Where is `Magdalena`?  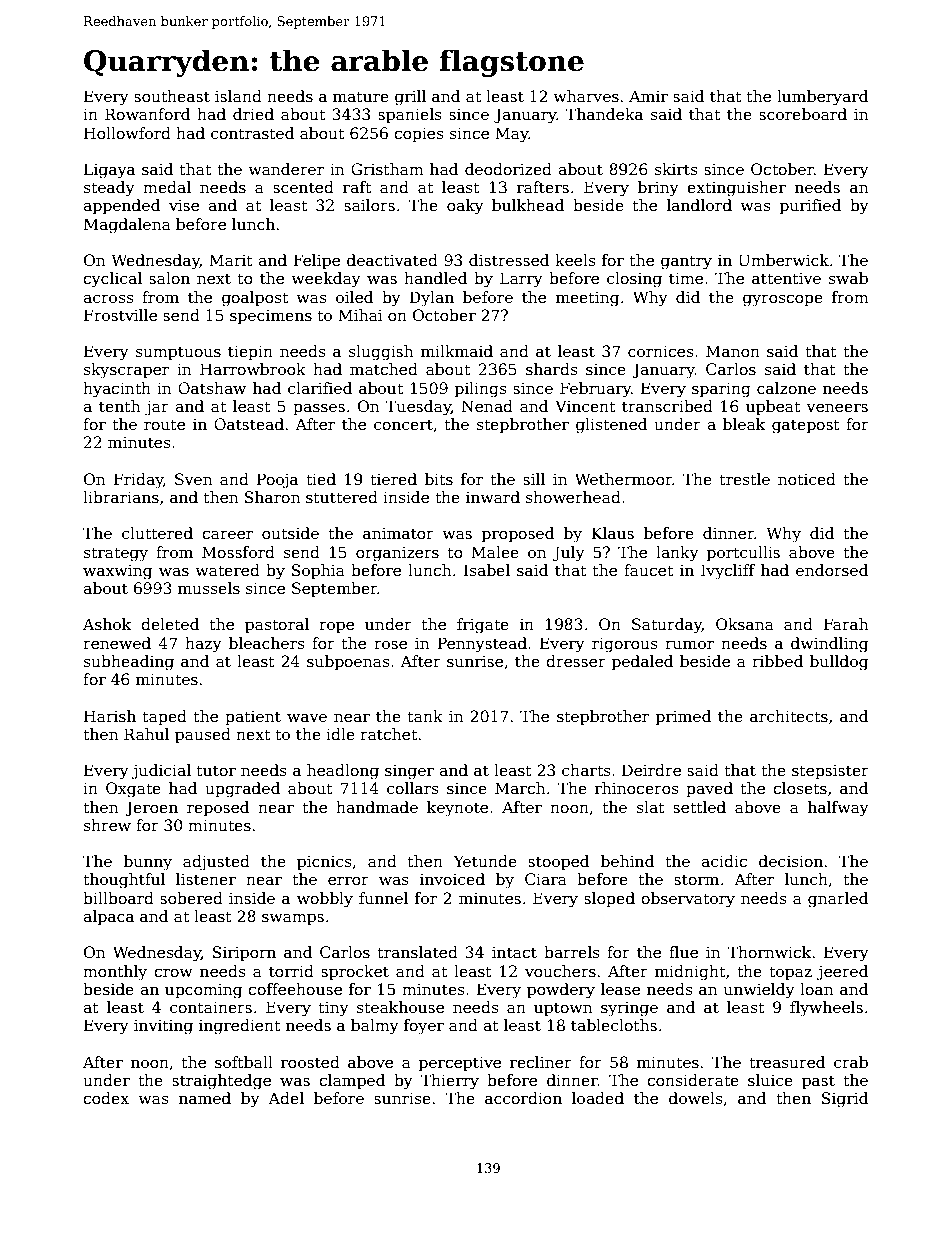
Magdalena is located at coordinates (127, 226).
